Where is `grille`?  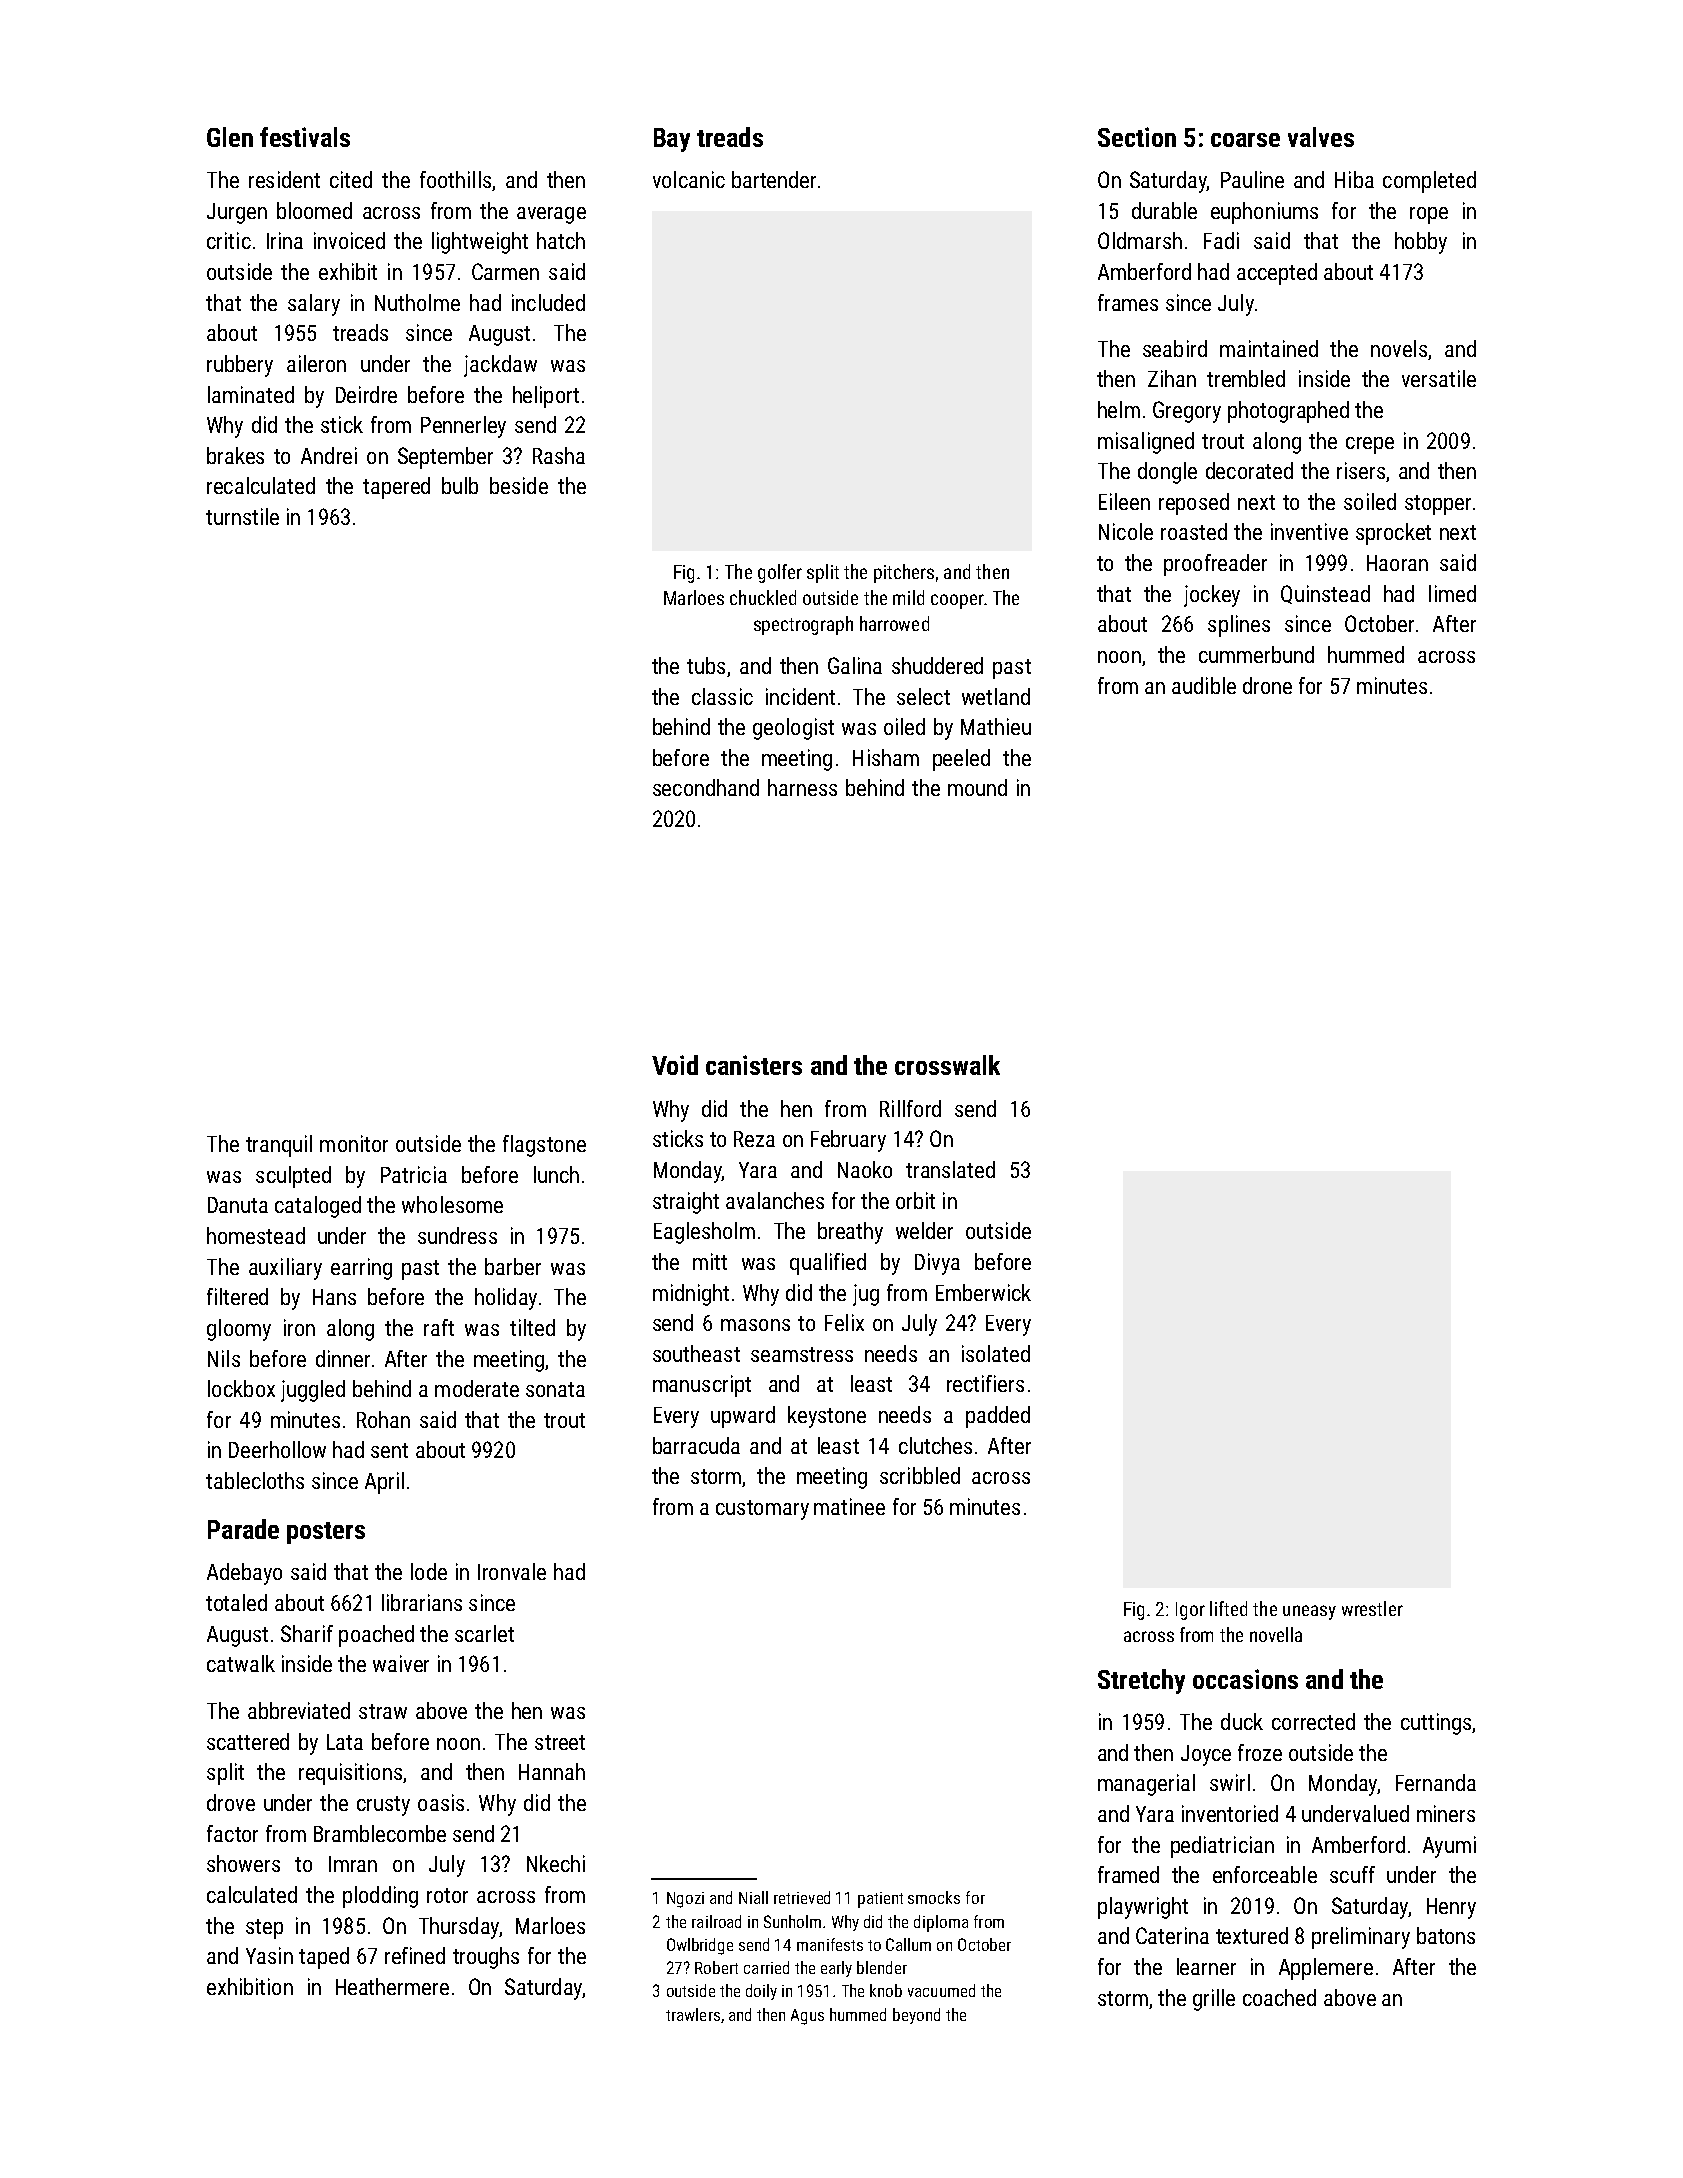 grille is located at coordinates (1214, 2000).
